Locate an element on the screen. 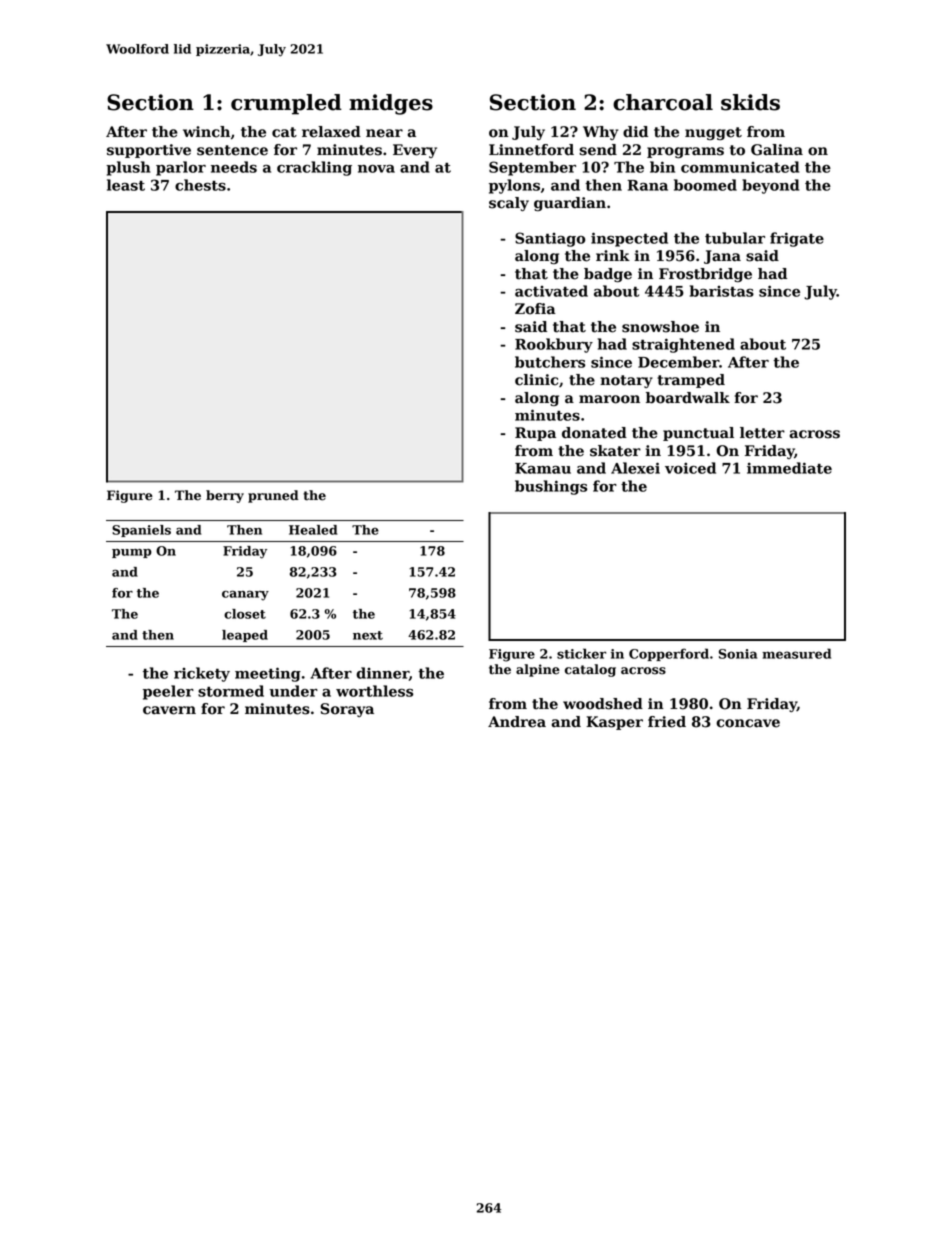 Image resolution: width=952 pixels, height=1233 pixels. butchers is located at coordinates (550, 362).
